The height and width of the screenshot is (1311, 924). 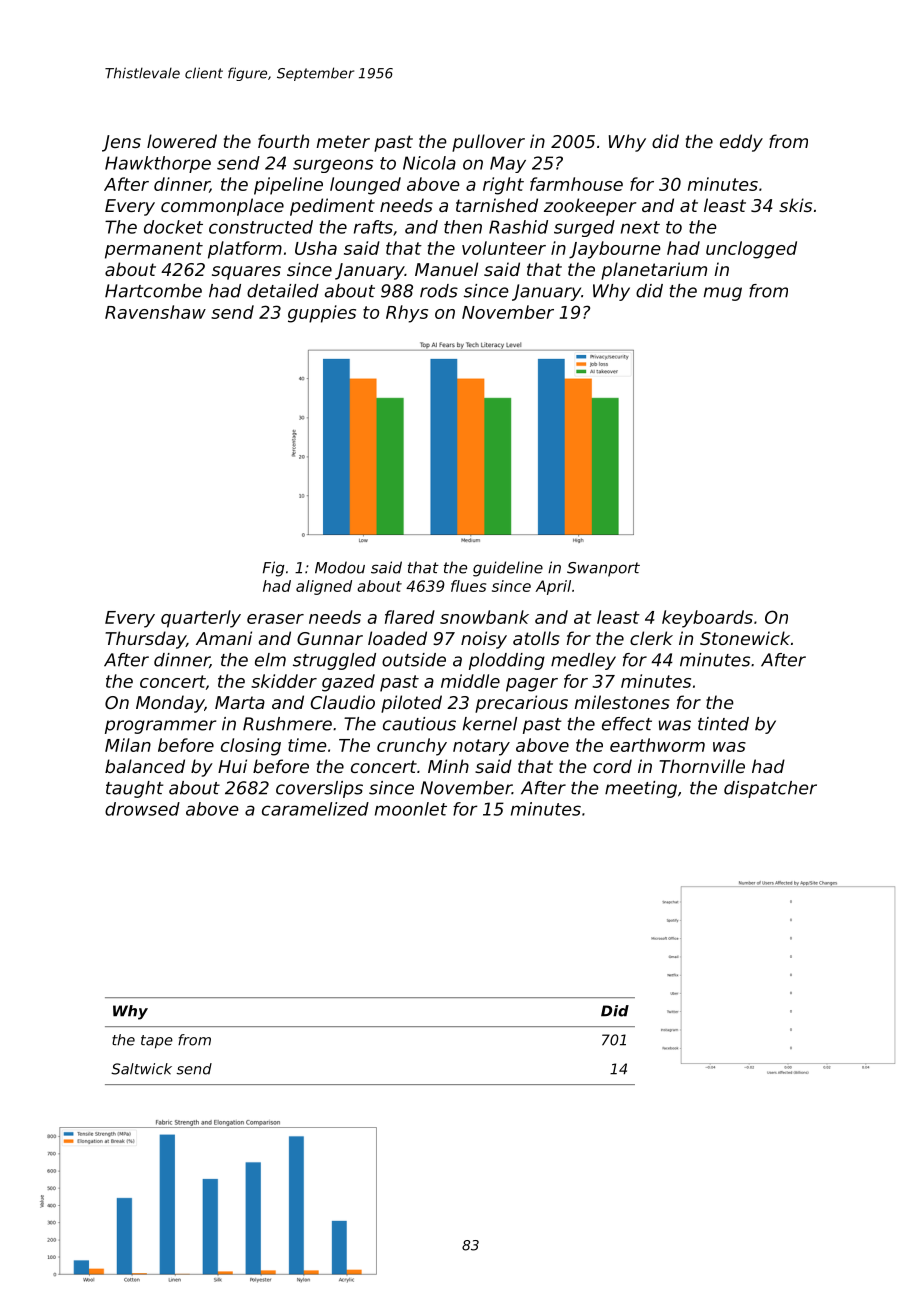 What do you see at coordinates (407, 314) in the screenshot?
I see `Rhys` at bounding box center [407, 314].
